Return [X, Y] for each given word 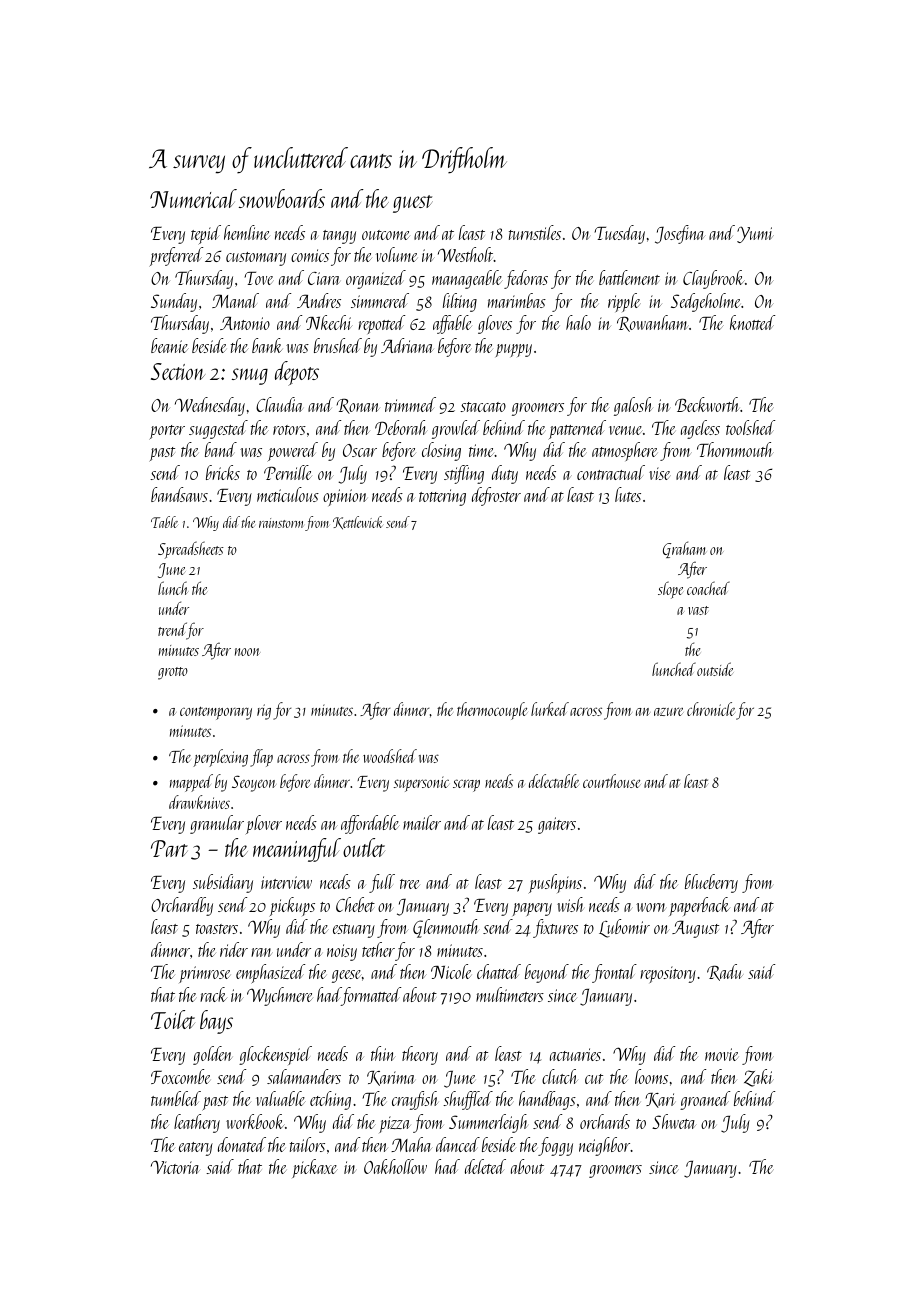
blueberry [711, 883]
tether [378, 949]
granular [217, 824]
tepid [206, 234]
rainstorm [281, 523]
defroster [496, 496]
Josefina [680, 234]
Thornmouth [735, 449]
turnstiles [535, 232]
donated [242, 1144]
